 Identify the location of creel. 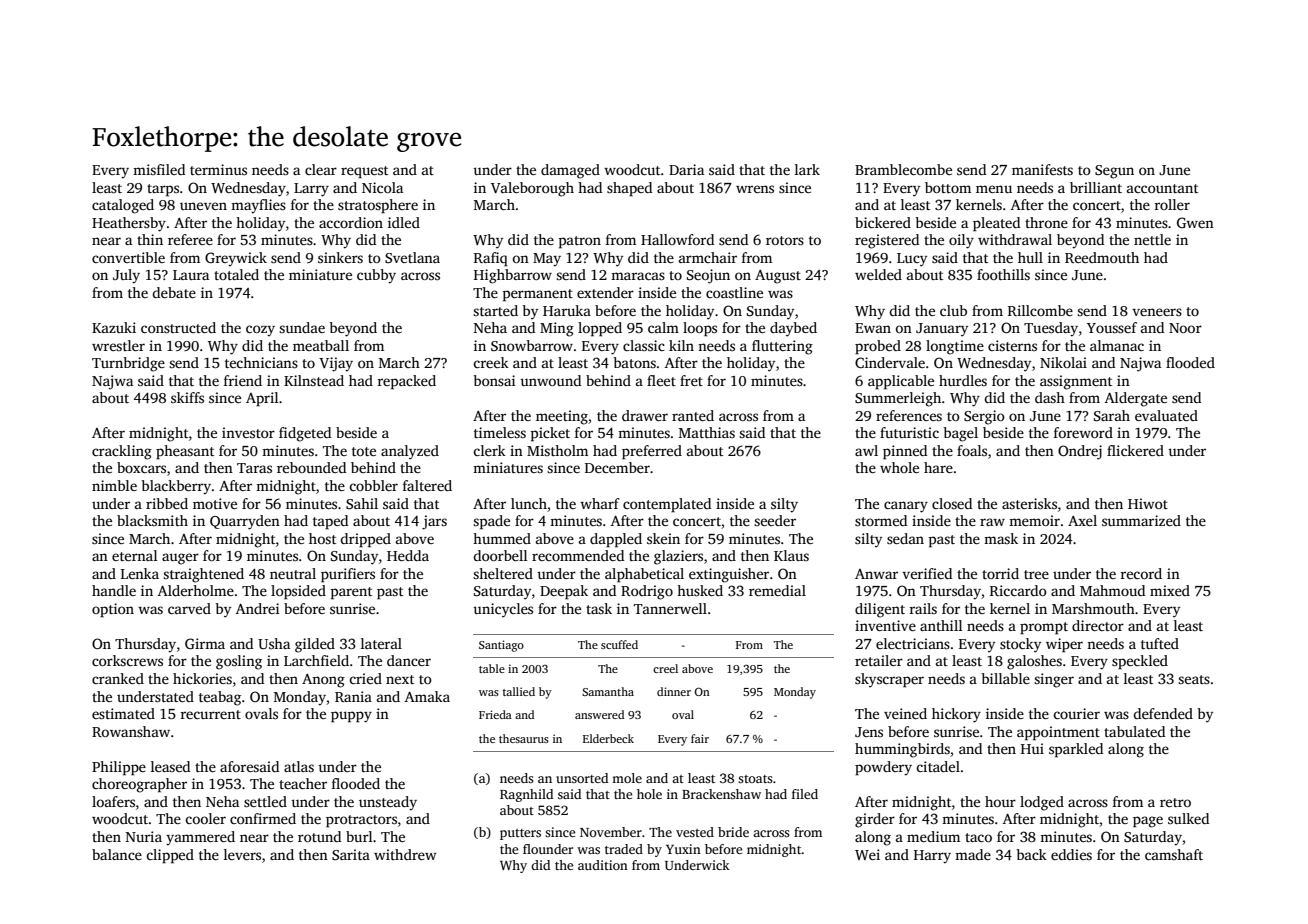
(665, 668).
